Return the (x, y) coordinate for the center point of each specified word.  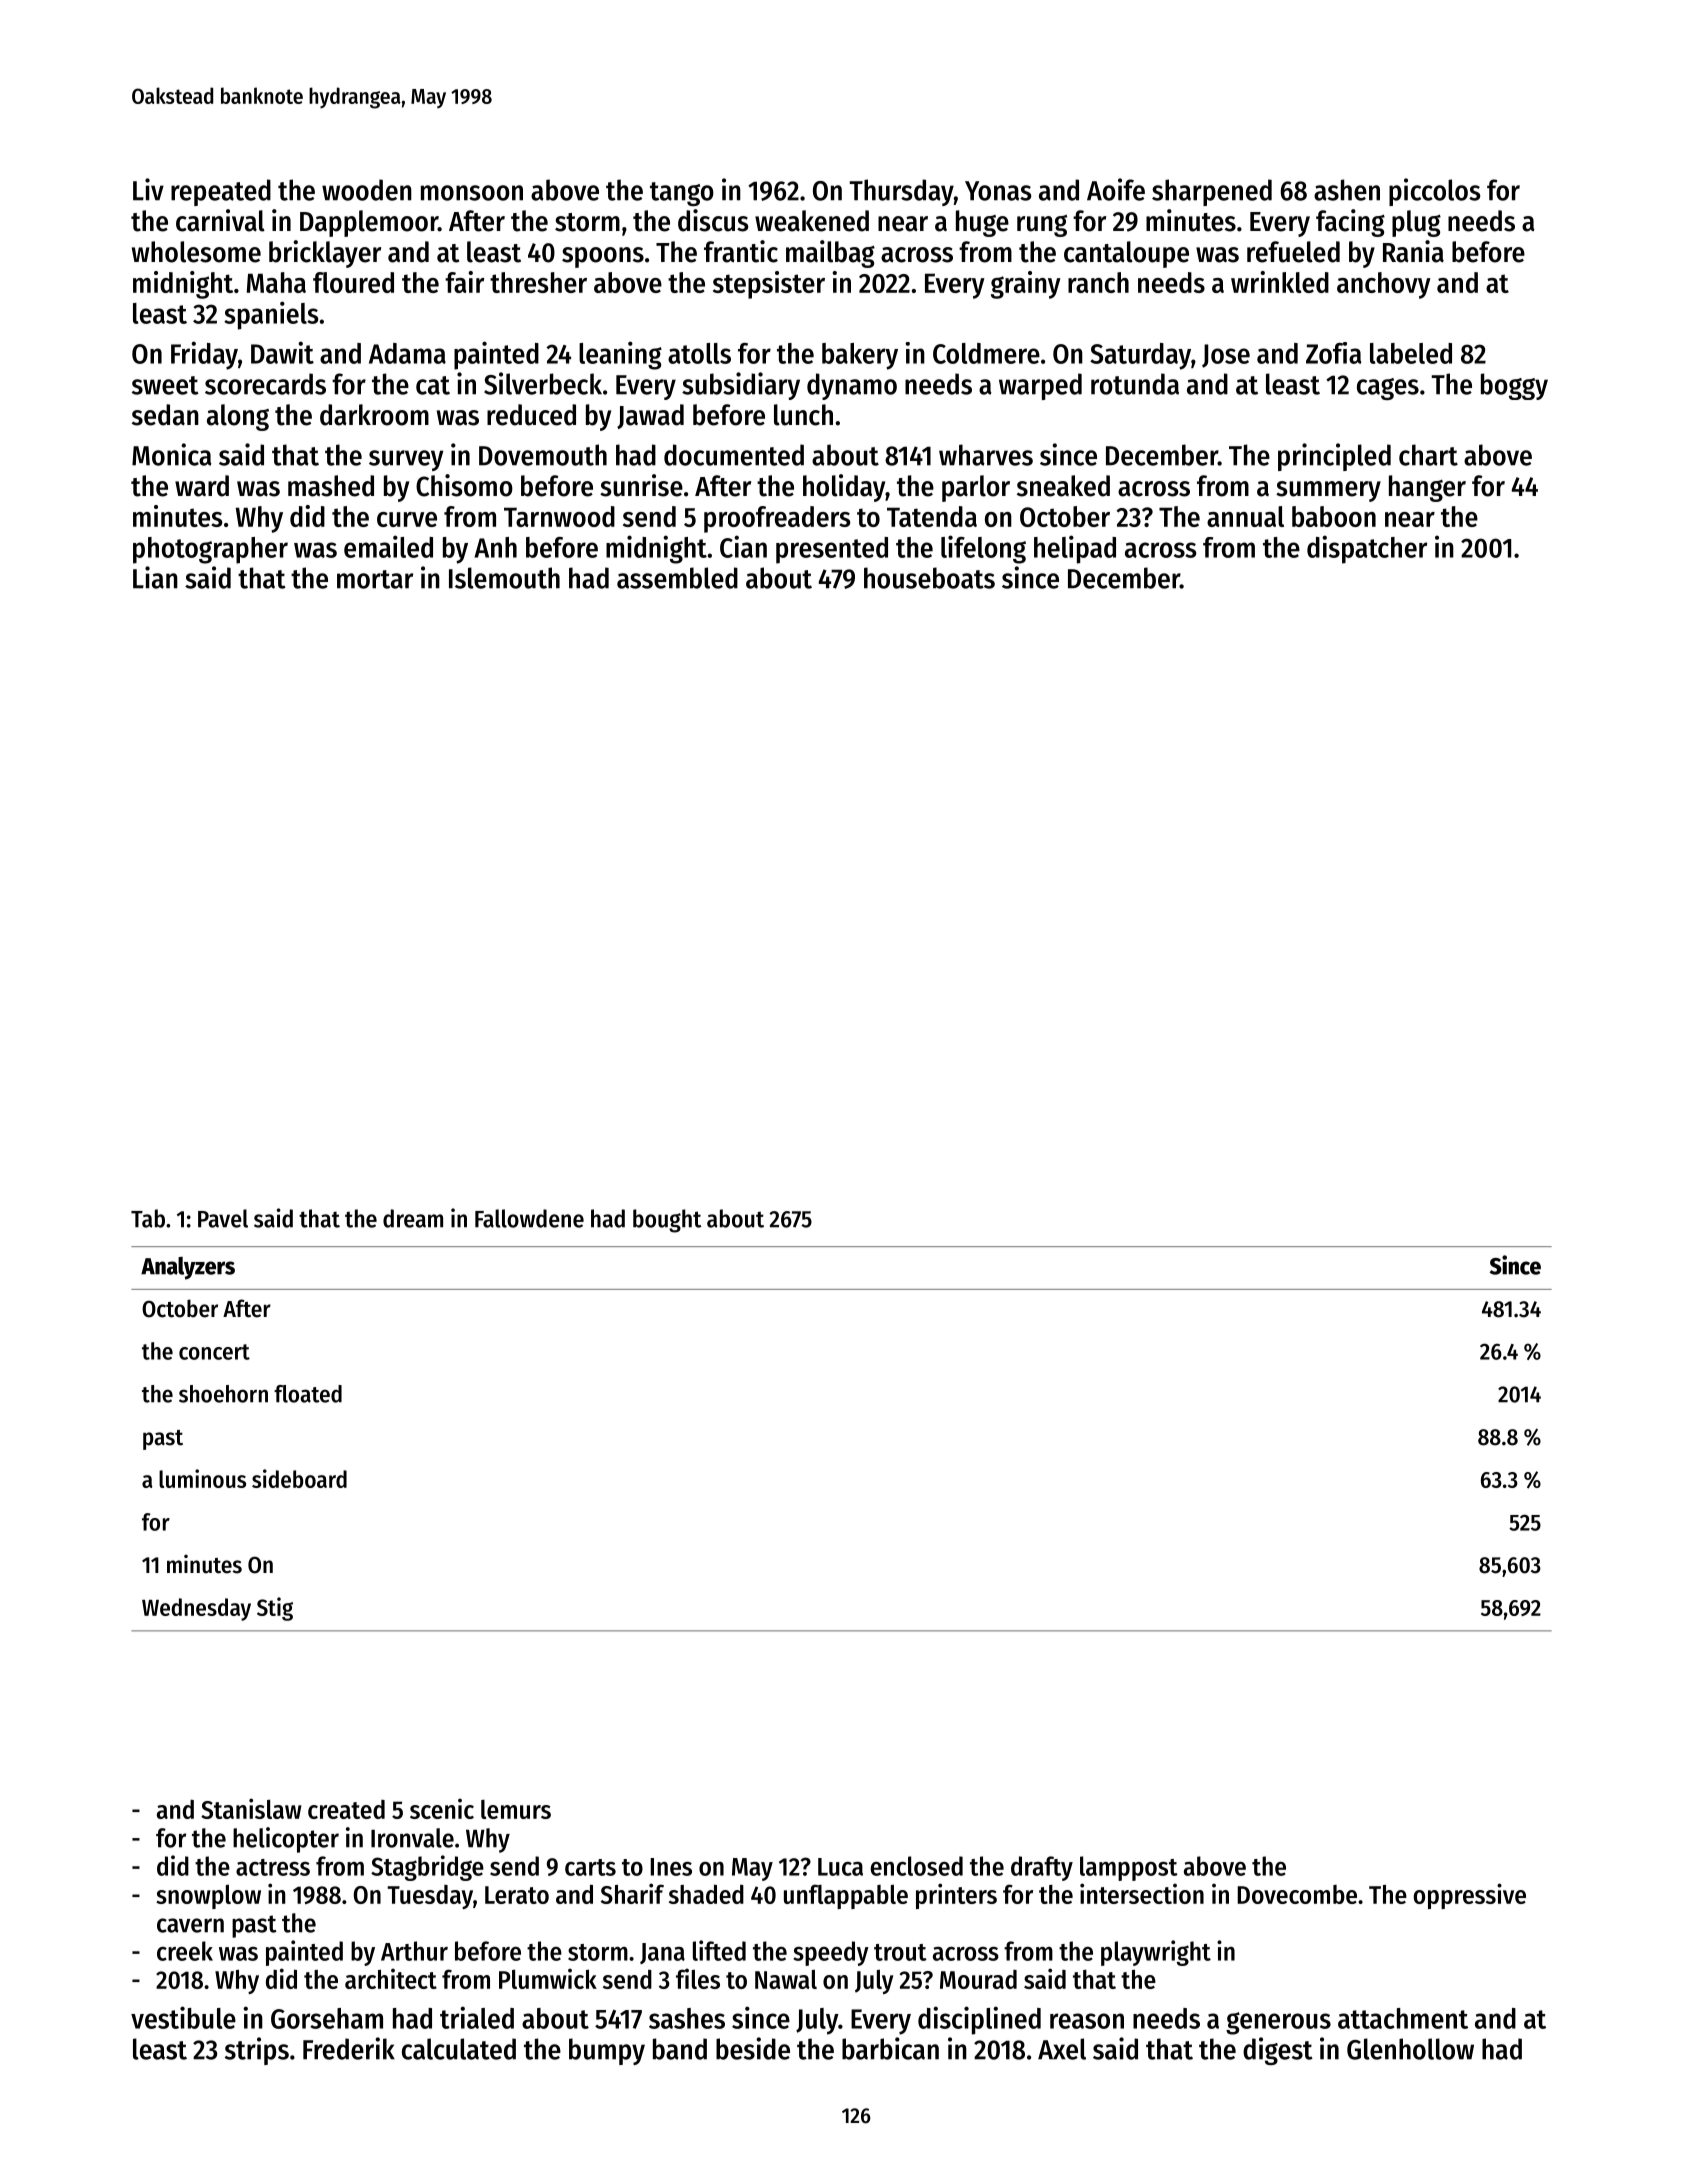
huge (982, 223)
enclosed (916, 1866)
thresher (538, 282)
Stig (275, 1609)
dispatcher (1367, 549)
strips (257, 2051)
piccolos (1434, 192)
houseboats (929, 578)
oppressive (1469, 1896)
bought (667, 1221)
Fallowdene (529, 1218)
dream (413, 1218)
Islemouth (504, 578)
